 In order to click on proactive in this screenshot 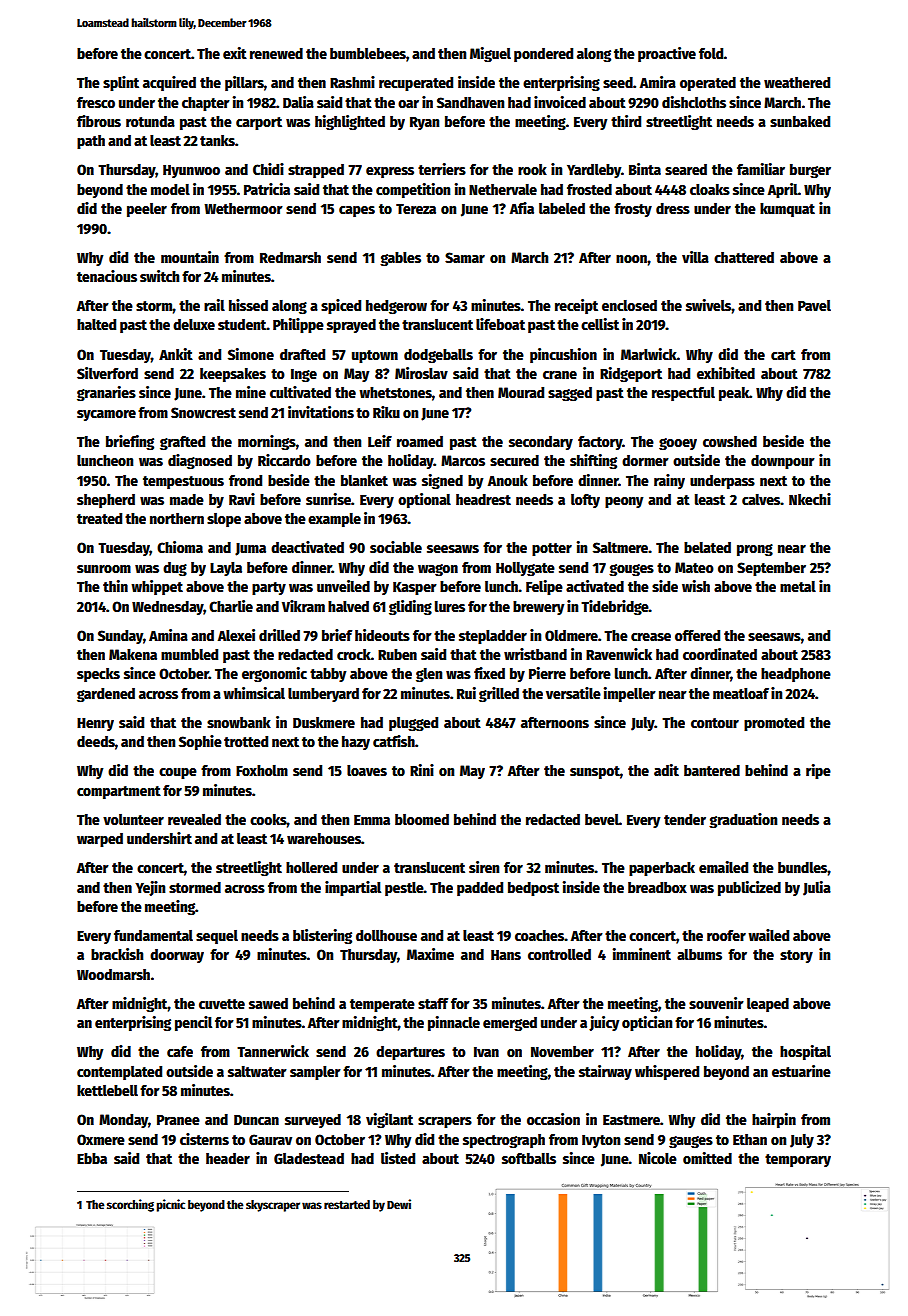, I will do `click(667, 54)`.
